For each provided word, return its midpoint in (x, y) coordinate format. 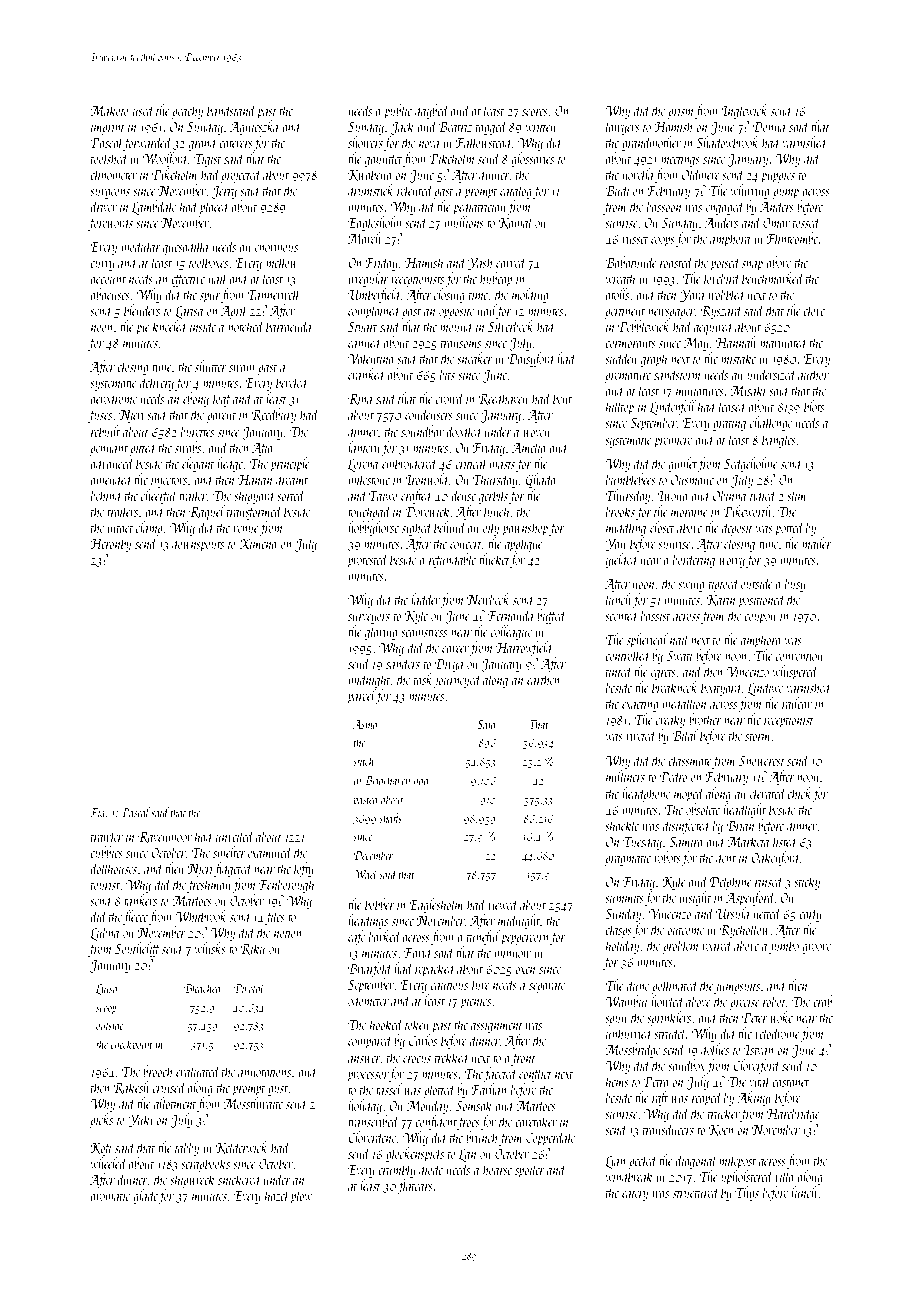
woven (536, 433)
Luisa (106, 990)
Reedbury (273, 415)
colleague (511, 632)
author (813, 374)
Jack (402, 127)
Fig (97, 814)
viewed (503, 904)
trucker (724, 1113)
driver (103, 206)
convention (799, 656)
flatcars (415, 1186)
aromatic (110, 1196)
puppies (778, 176)
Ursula (732, 913)
